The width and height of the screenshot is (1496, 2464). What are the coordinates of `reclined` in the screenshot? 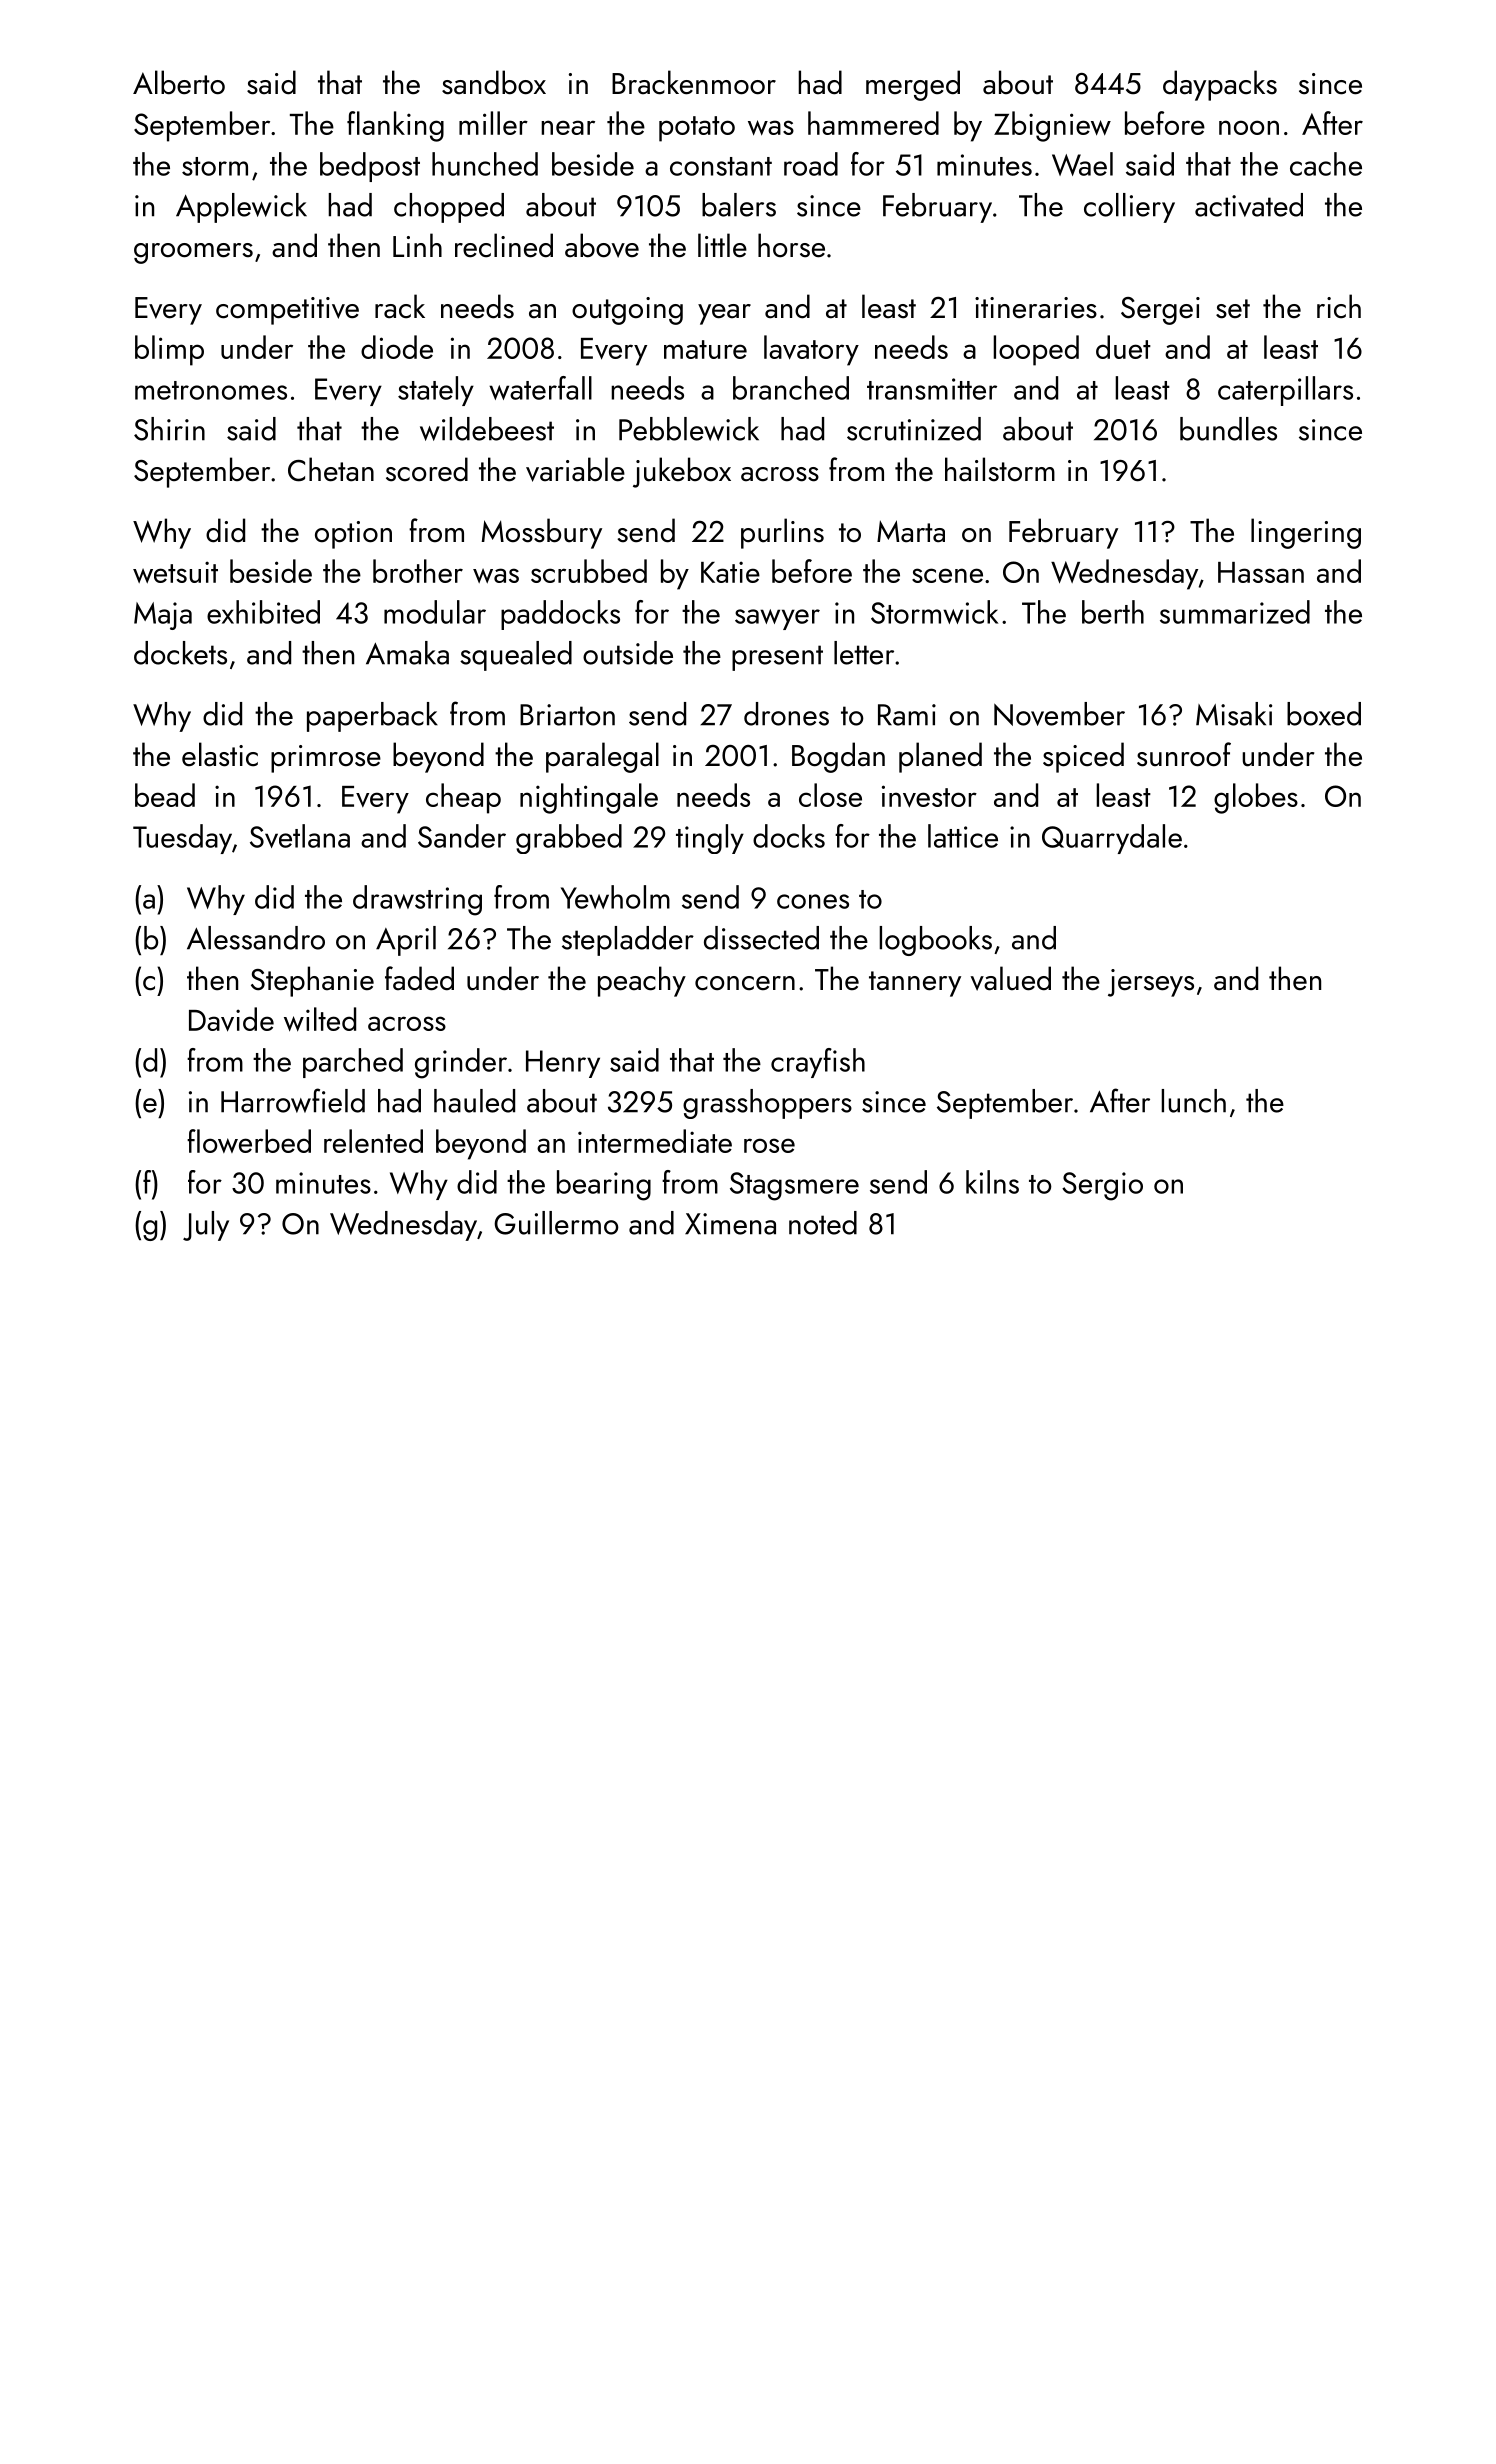 It's located at (504, 245).
